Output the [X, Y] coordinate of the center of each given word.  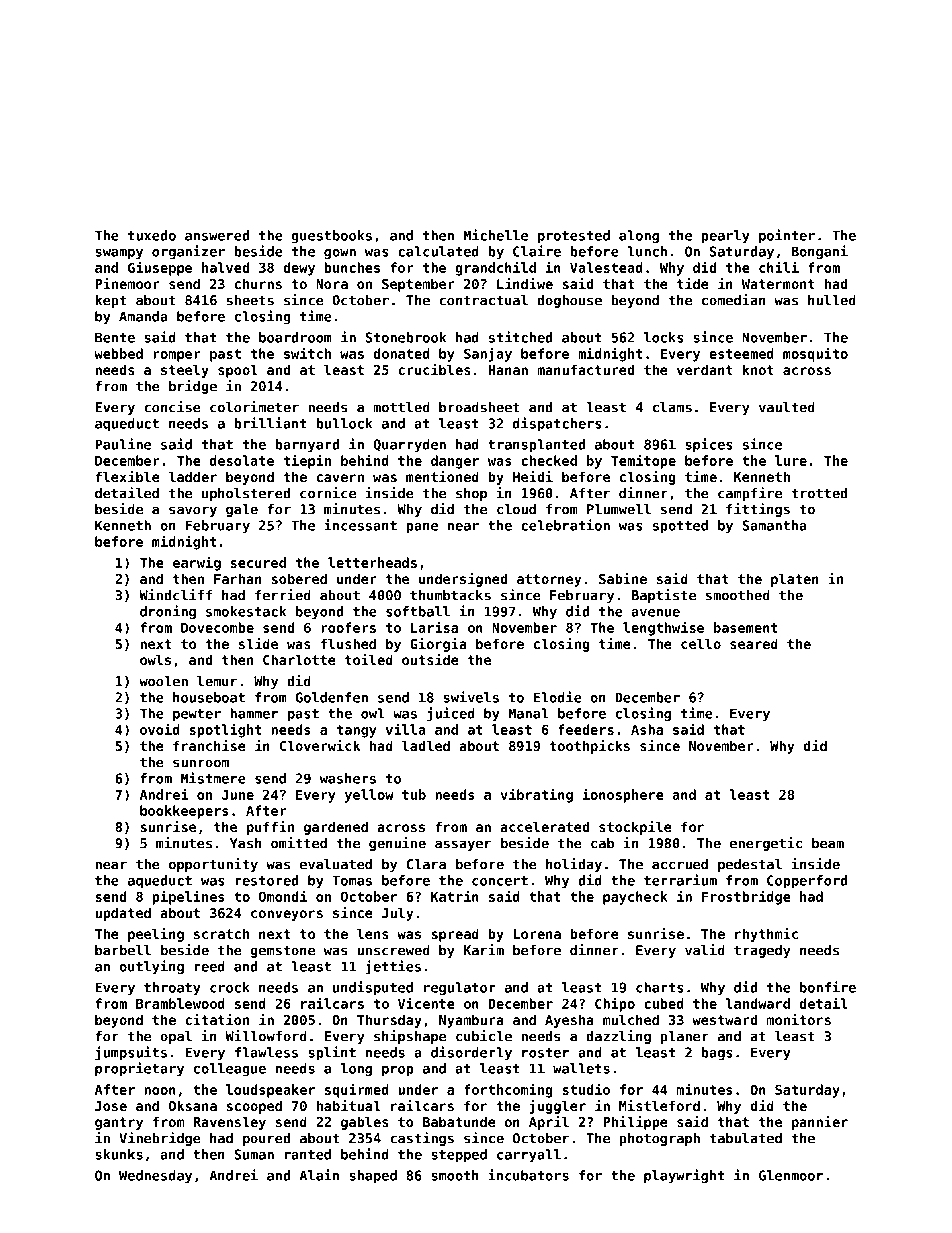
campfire [750, 494]
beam [828, 843]
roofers [348, 627]
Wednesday [155, 1177]
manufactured [585, 369]
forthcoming [508, 1090]
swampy [119, 254]
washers [348, 778]
